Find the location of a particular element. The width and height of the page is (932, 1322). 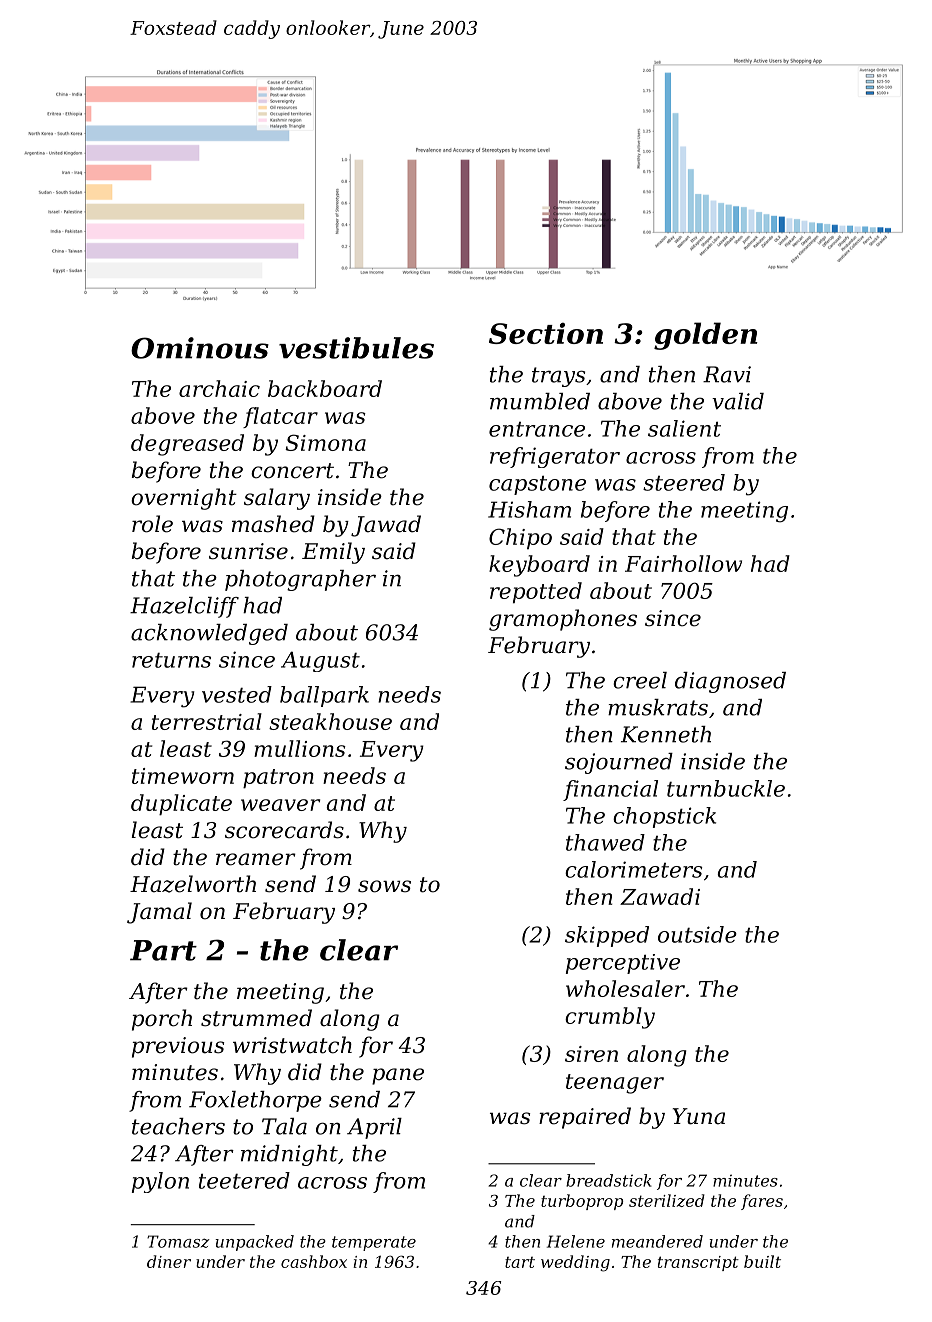

repotted is located at coordinates (536, 593).
